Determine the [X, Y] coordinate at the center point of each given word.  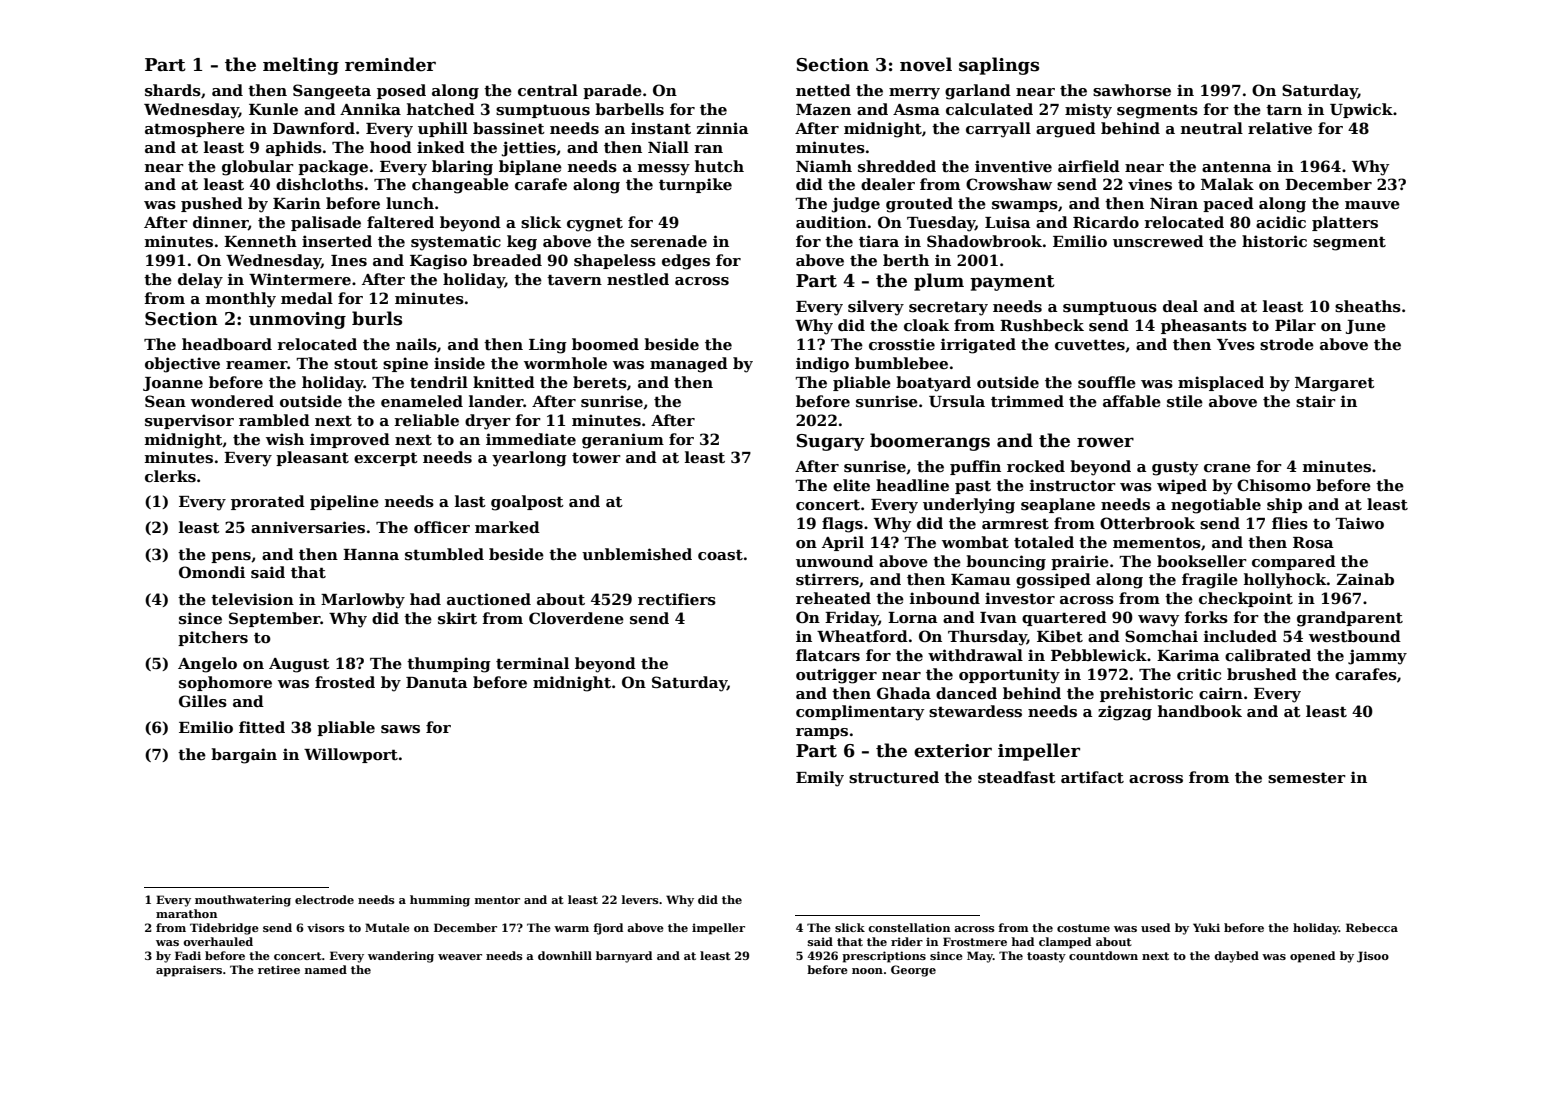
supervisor [189, 421]
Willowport [351, 755]
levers [640, 899]
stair [1316, 401]
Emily [820, 779]
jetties [529, 149]
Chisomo [1274, 485]
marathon [186, 913]
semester [1307, 778]
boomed [605, 344]
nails [416, 344]
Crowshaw [1009, 184]
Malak [1227, 184]
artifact [1092, 777]
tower [596, 458]
